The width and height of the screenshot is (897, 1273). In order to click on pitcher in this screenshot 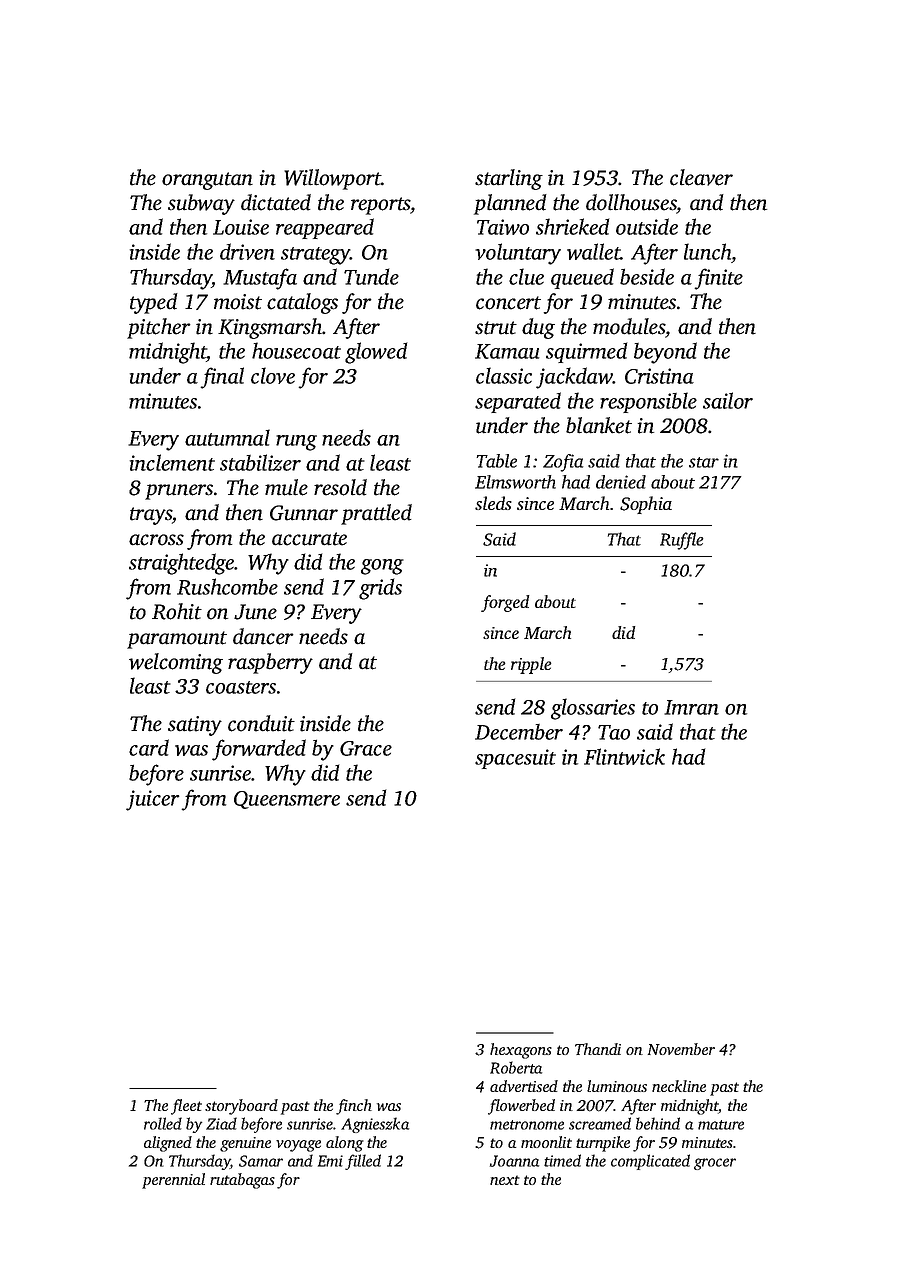, I will do `click(159, 328)`.
